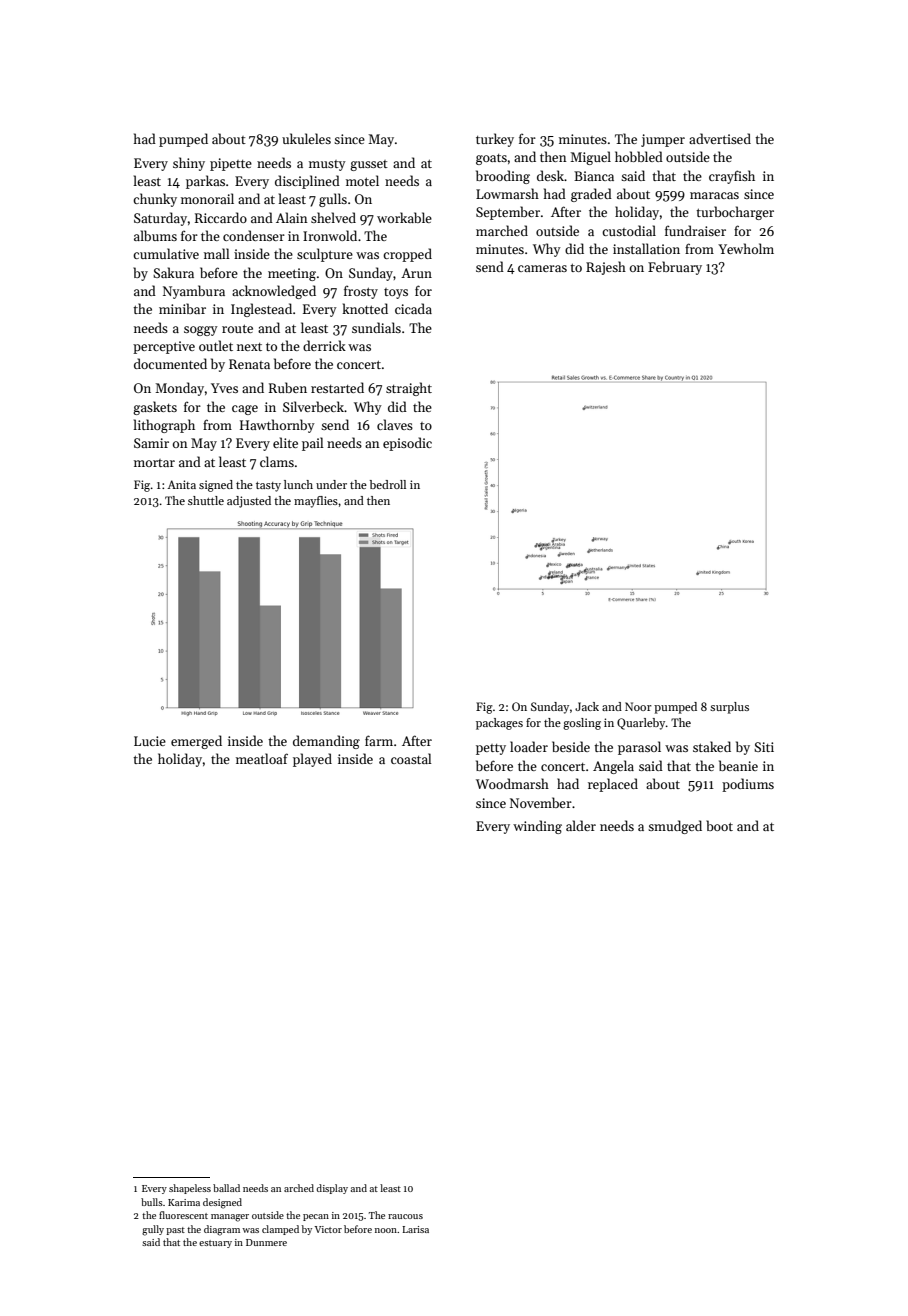 Image resolution: width=908 pixels, height=1316 pixels. What do you see at coordinates (405, 1216) in the document?
I see `raucous` at bounding box center [405, 1216].
